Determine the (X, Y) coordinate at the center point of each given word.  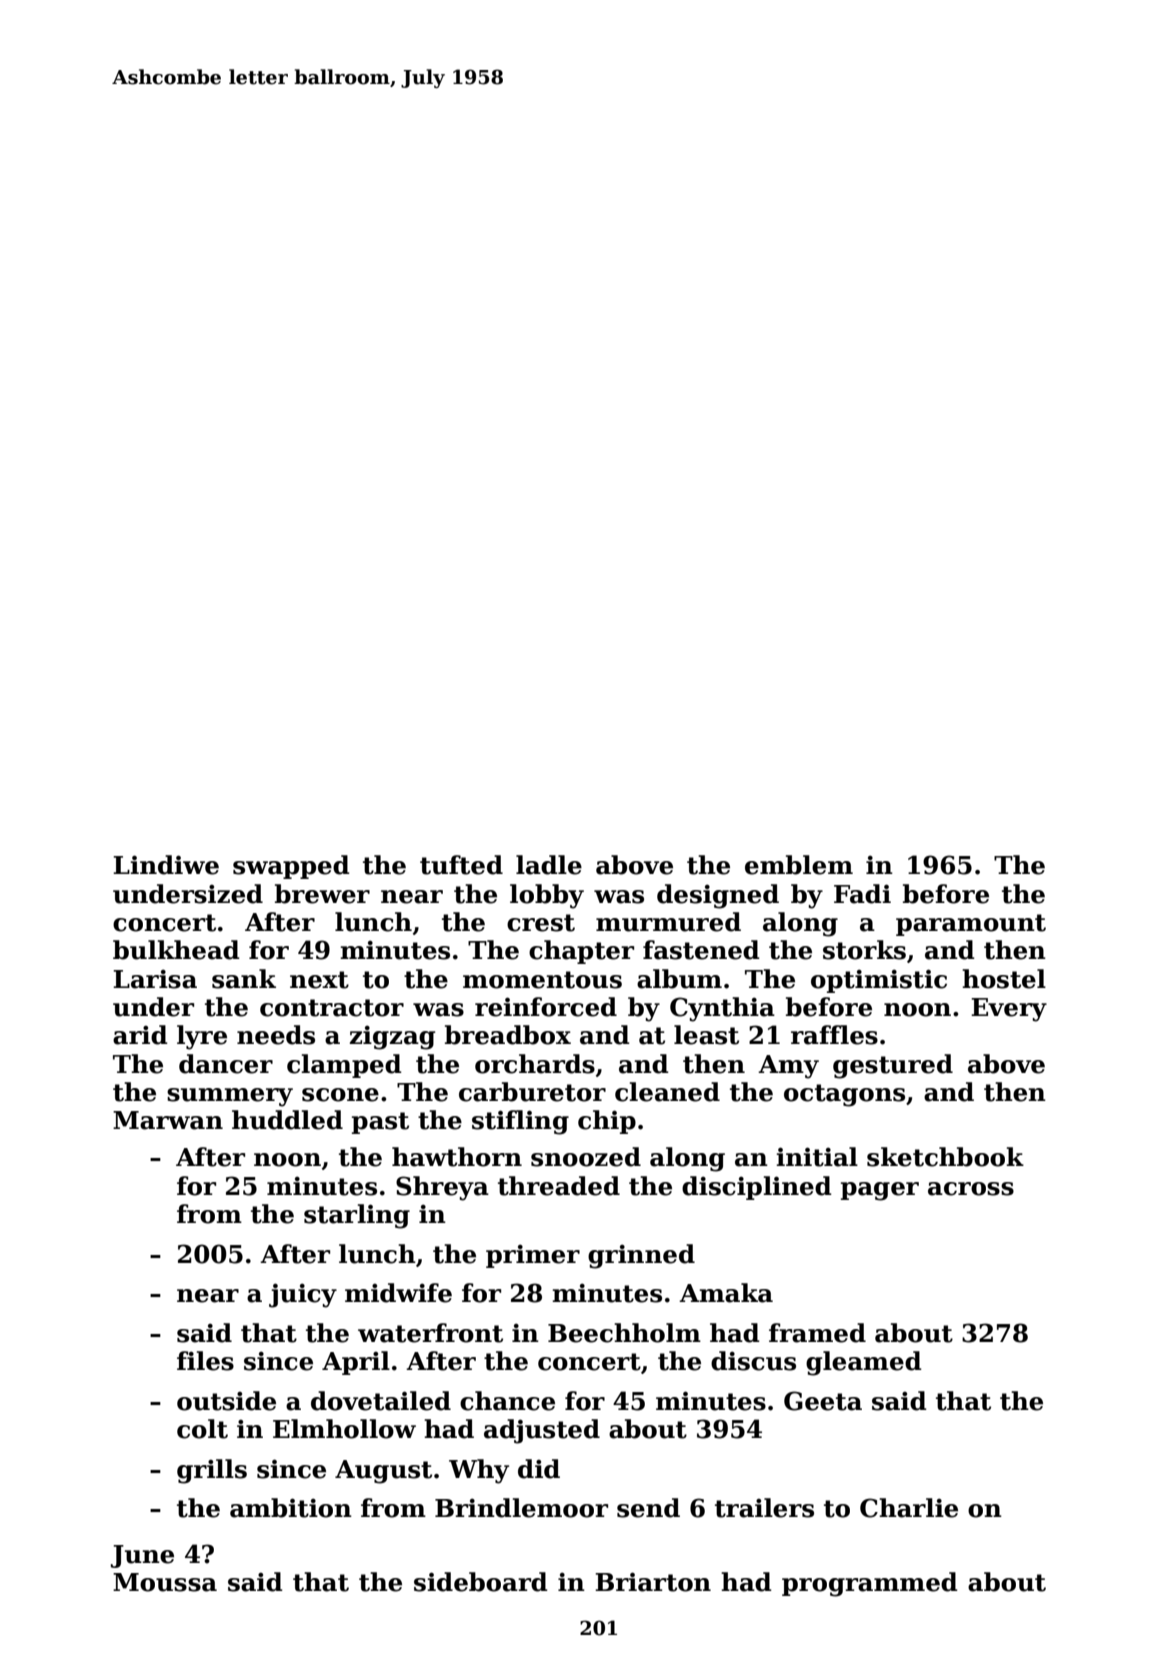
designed (718, 896)
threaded (559, 1186)
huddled (287, 1120)
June (142, 1556)
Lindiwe (166, 865)
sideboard (481, 1582)
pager (880, 1191)
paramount (971, 925)
